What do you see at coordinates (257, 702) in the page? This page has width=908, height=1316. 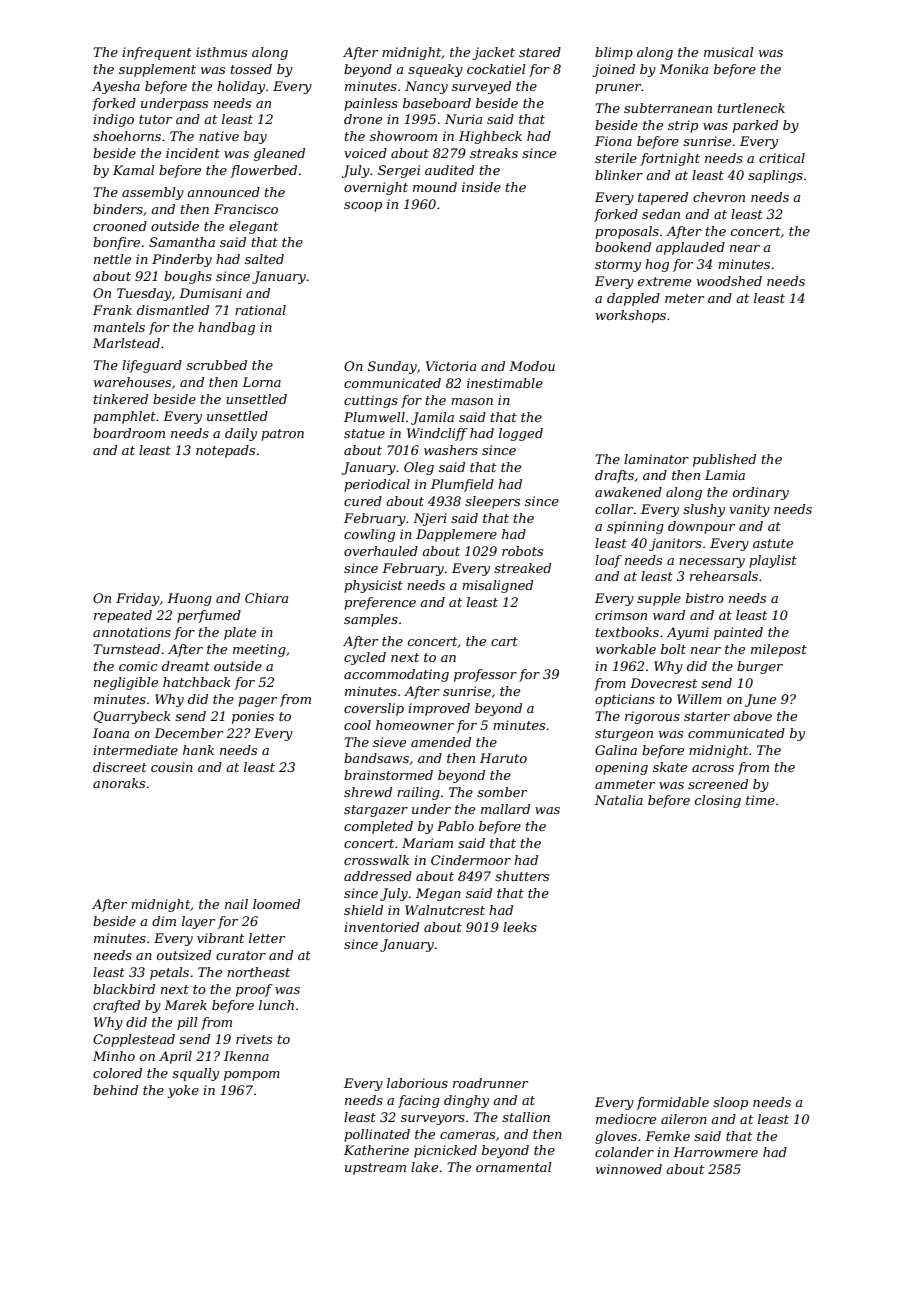 I see `pager` at bounding box center [257, 702].
